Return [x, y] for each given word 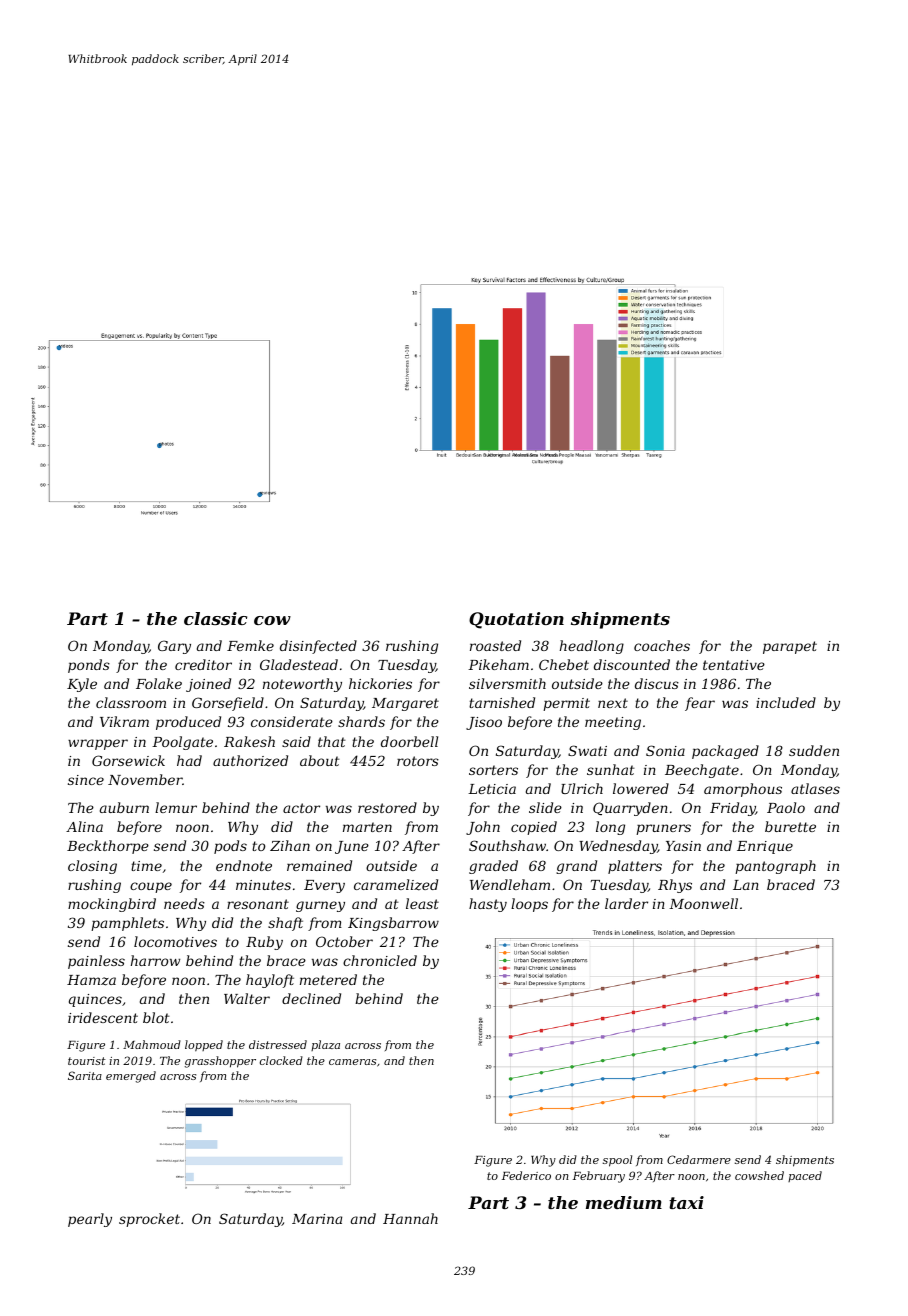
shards [361, 721]
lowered [641, 788]
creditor [203, 664]
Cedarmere [699, 1159]
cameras [352, 1062]
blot [156, 1017]
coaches [662, 645]
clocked [281, 1060]
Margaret [405, 704]
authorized [250, 761]
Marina [317, 1219]
